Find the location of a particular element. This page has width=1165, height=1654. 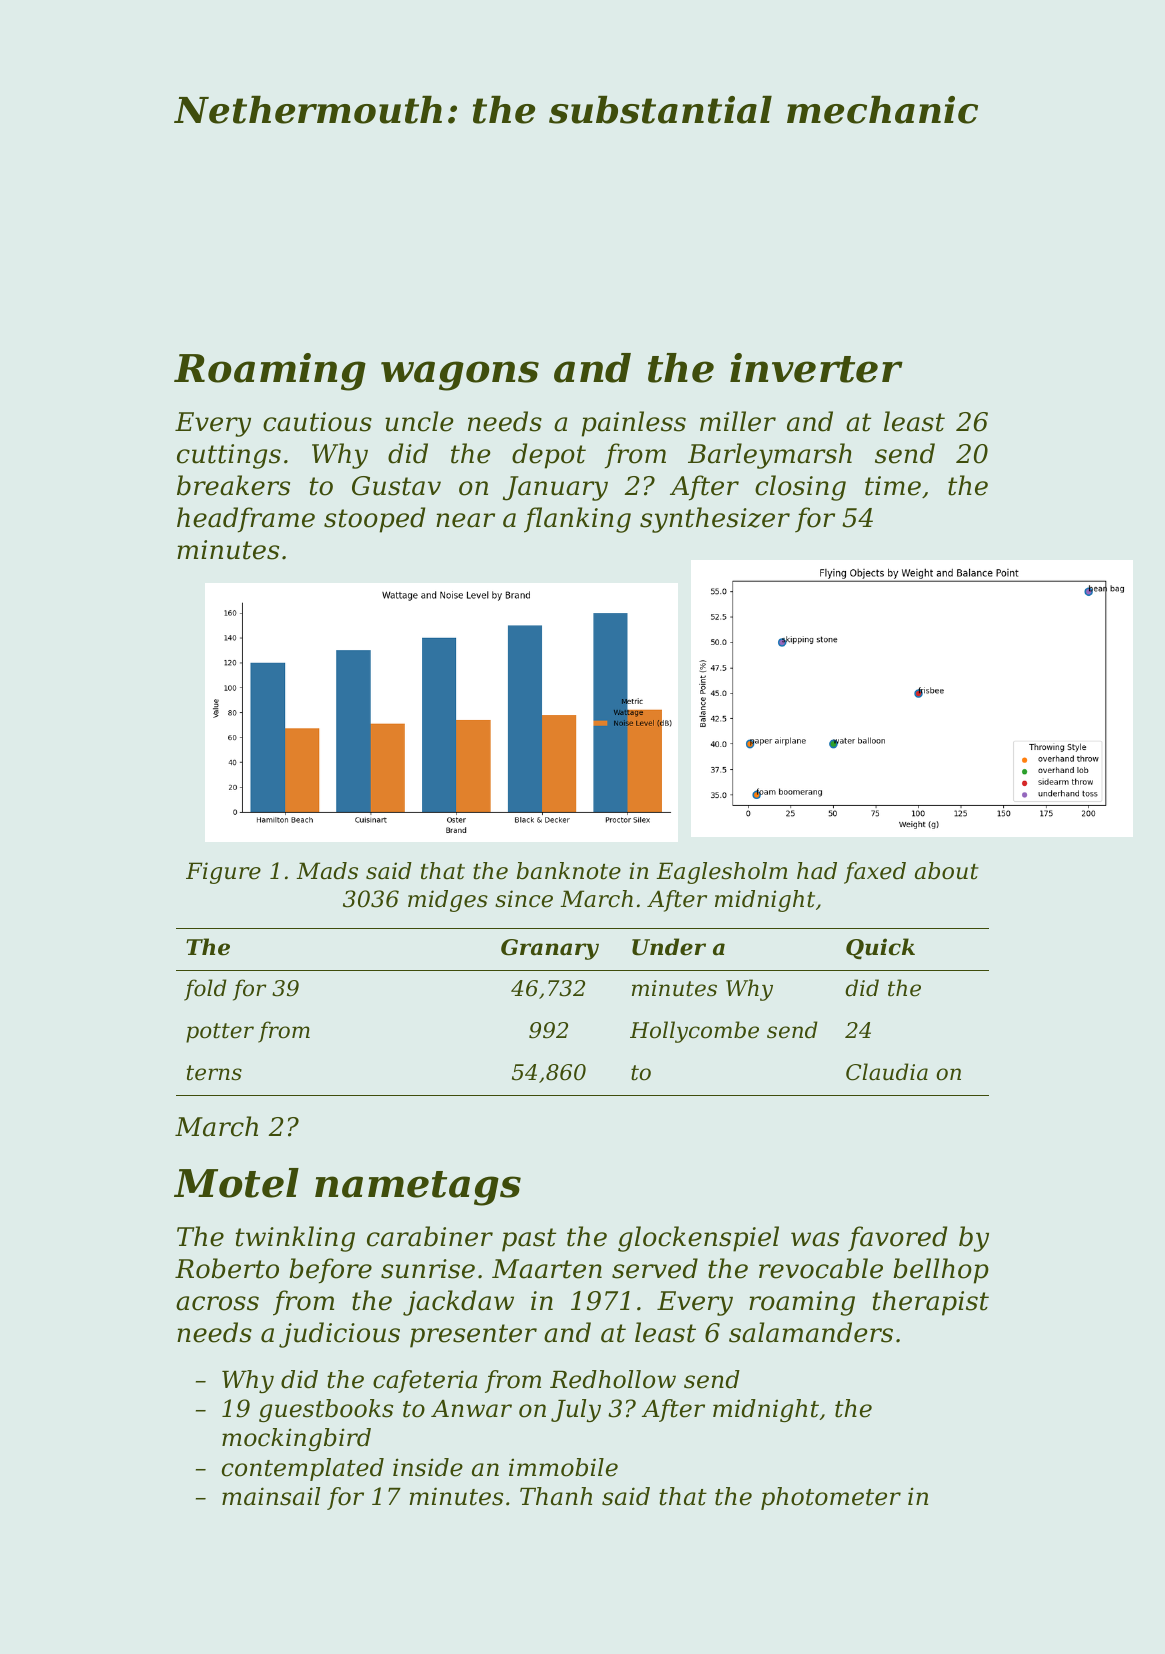

inverter is located at coordinates (816, 368).
